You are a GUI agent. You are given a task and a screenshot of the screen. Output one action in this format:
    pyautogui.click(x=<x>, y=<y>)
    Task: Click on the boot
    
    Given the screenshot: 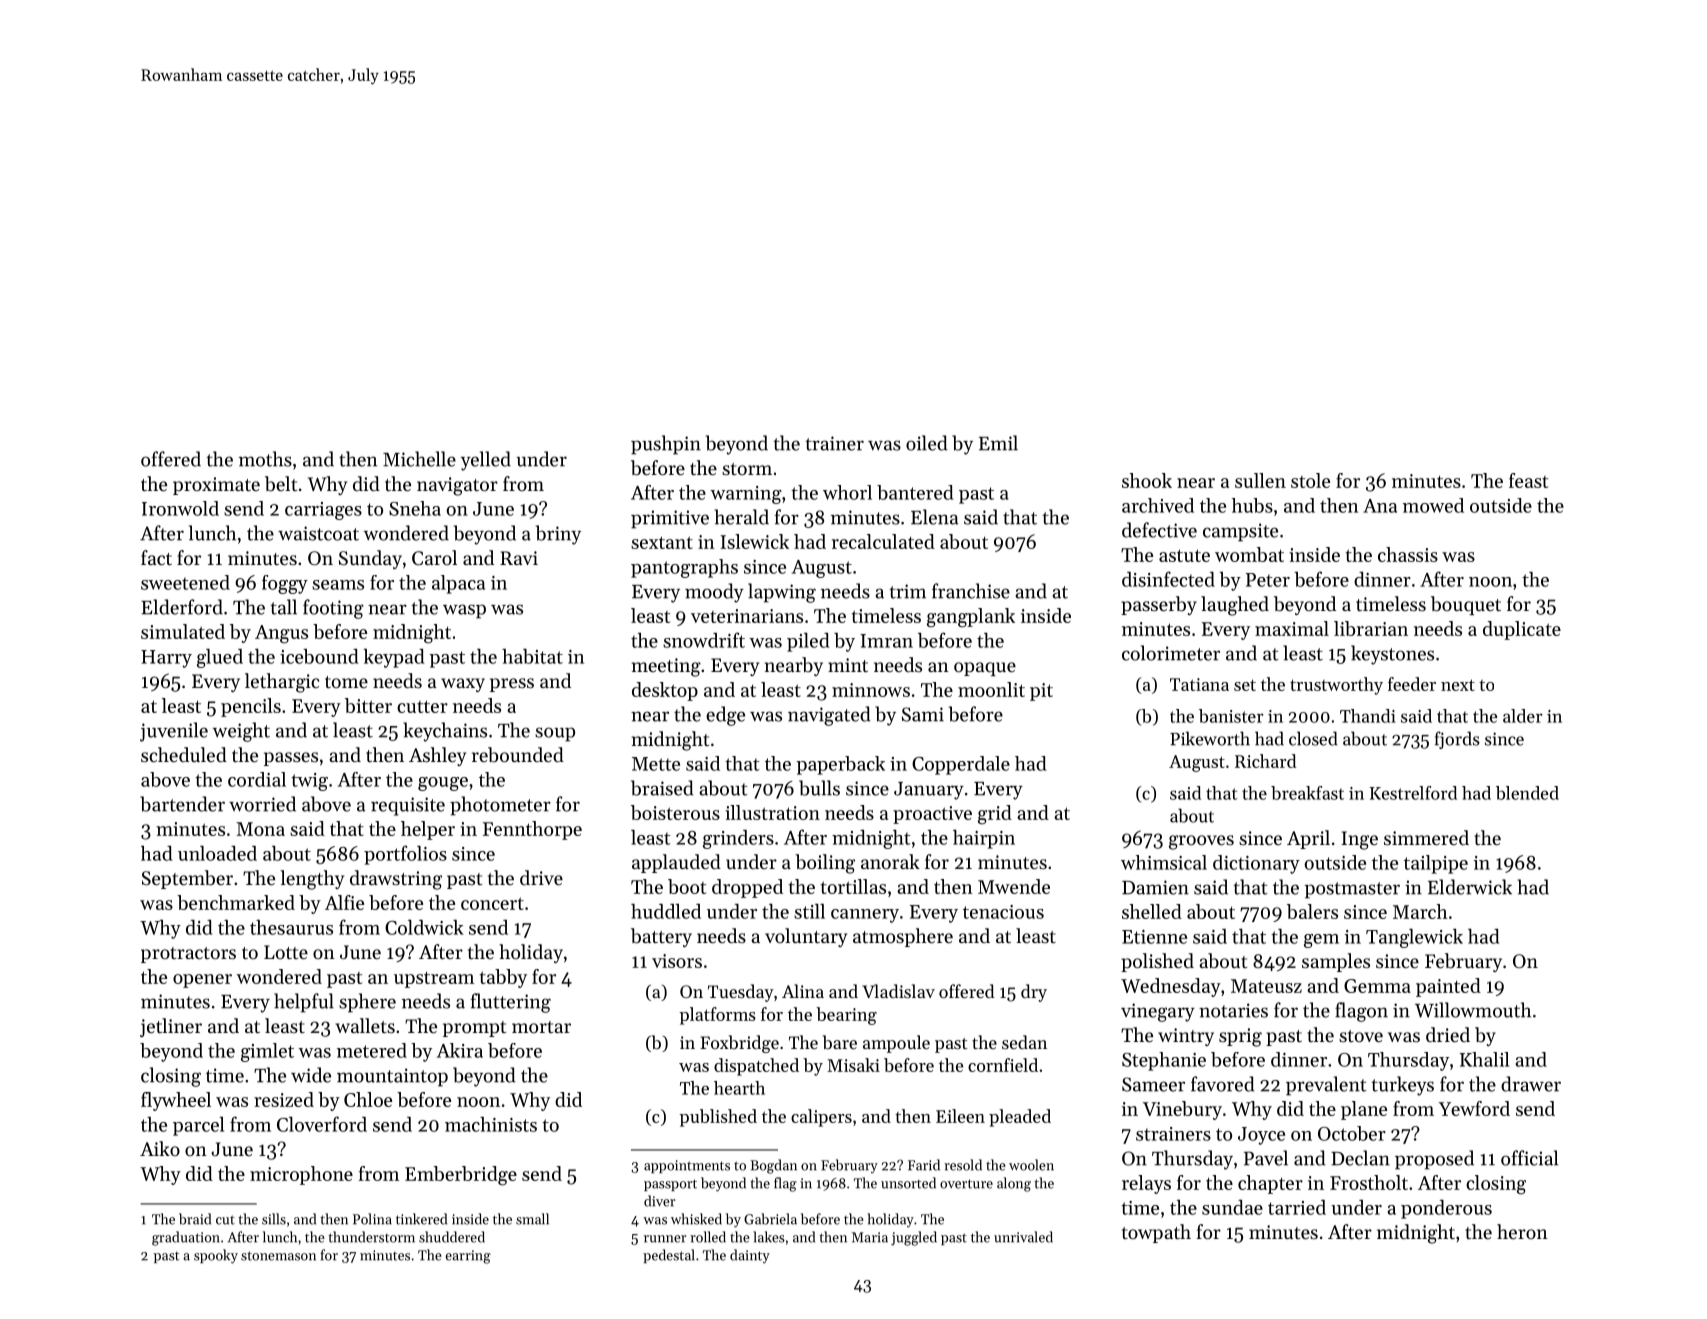 What is the action you would take?
    pyautogui.click(x=687, y=886)
